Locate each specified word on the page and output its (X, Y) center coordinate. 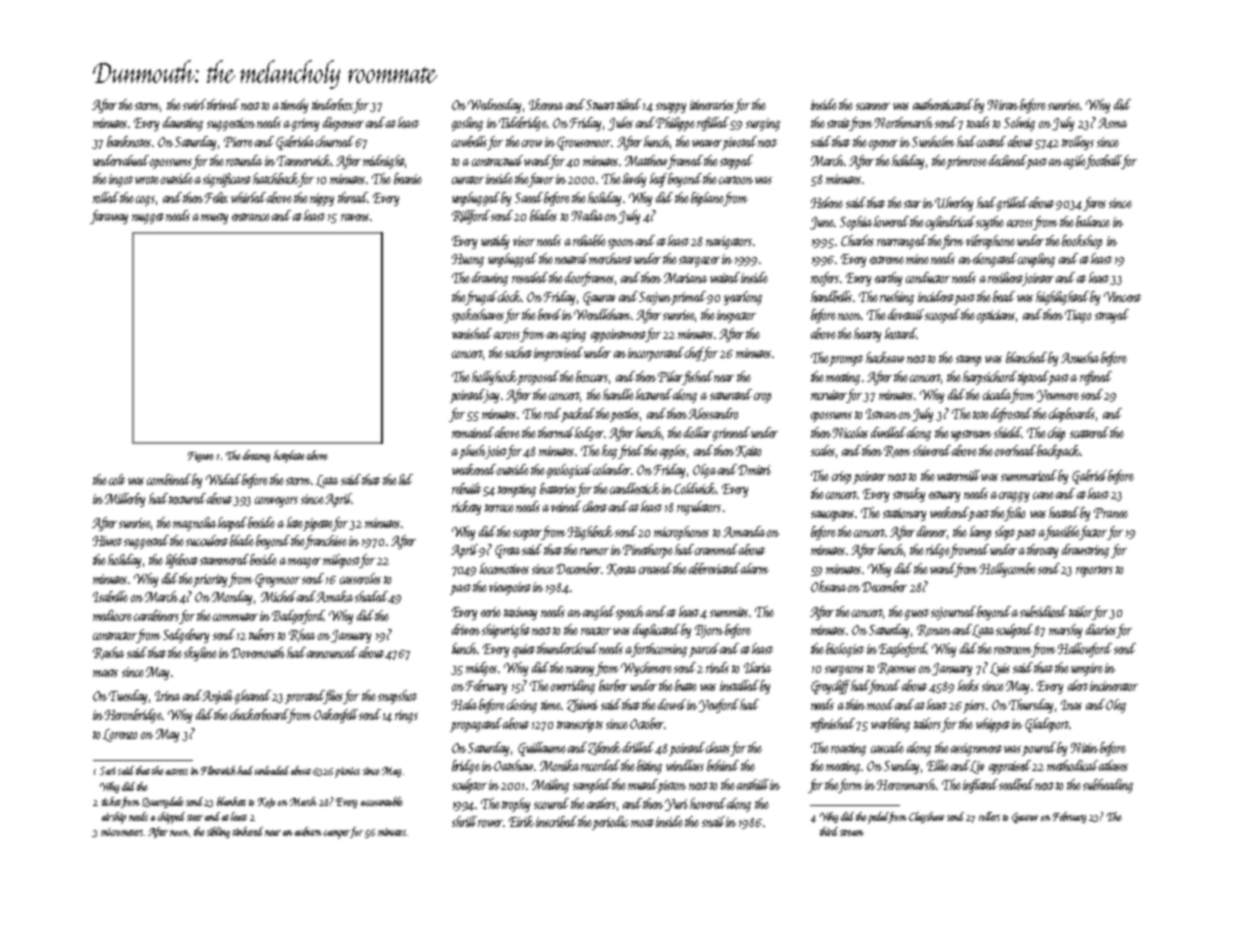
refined (1096, 378)
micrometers (122, 832)
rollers (989, 816)
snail (713, 821)
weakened (474, 469)
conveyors (276, 502)
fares (1094, 204)
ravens (355, 217)
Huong (468, 260)
